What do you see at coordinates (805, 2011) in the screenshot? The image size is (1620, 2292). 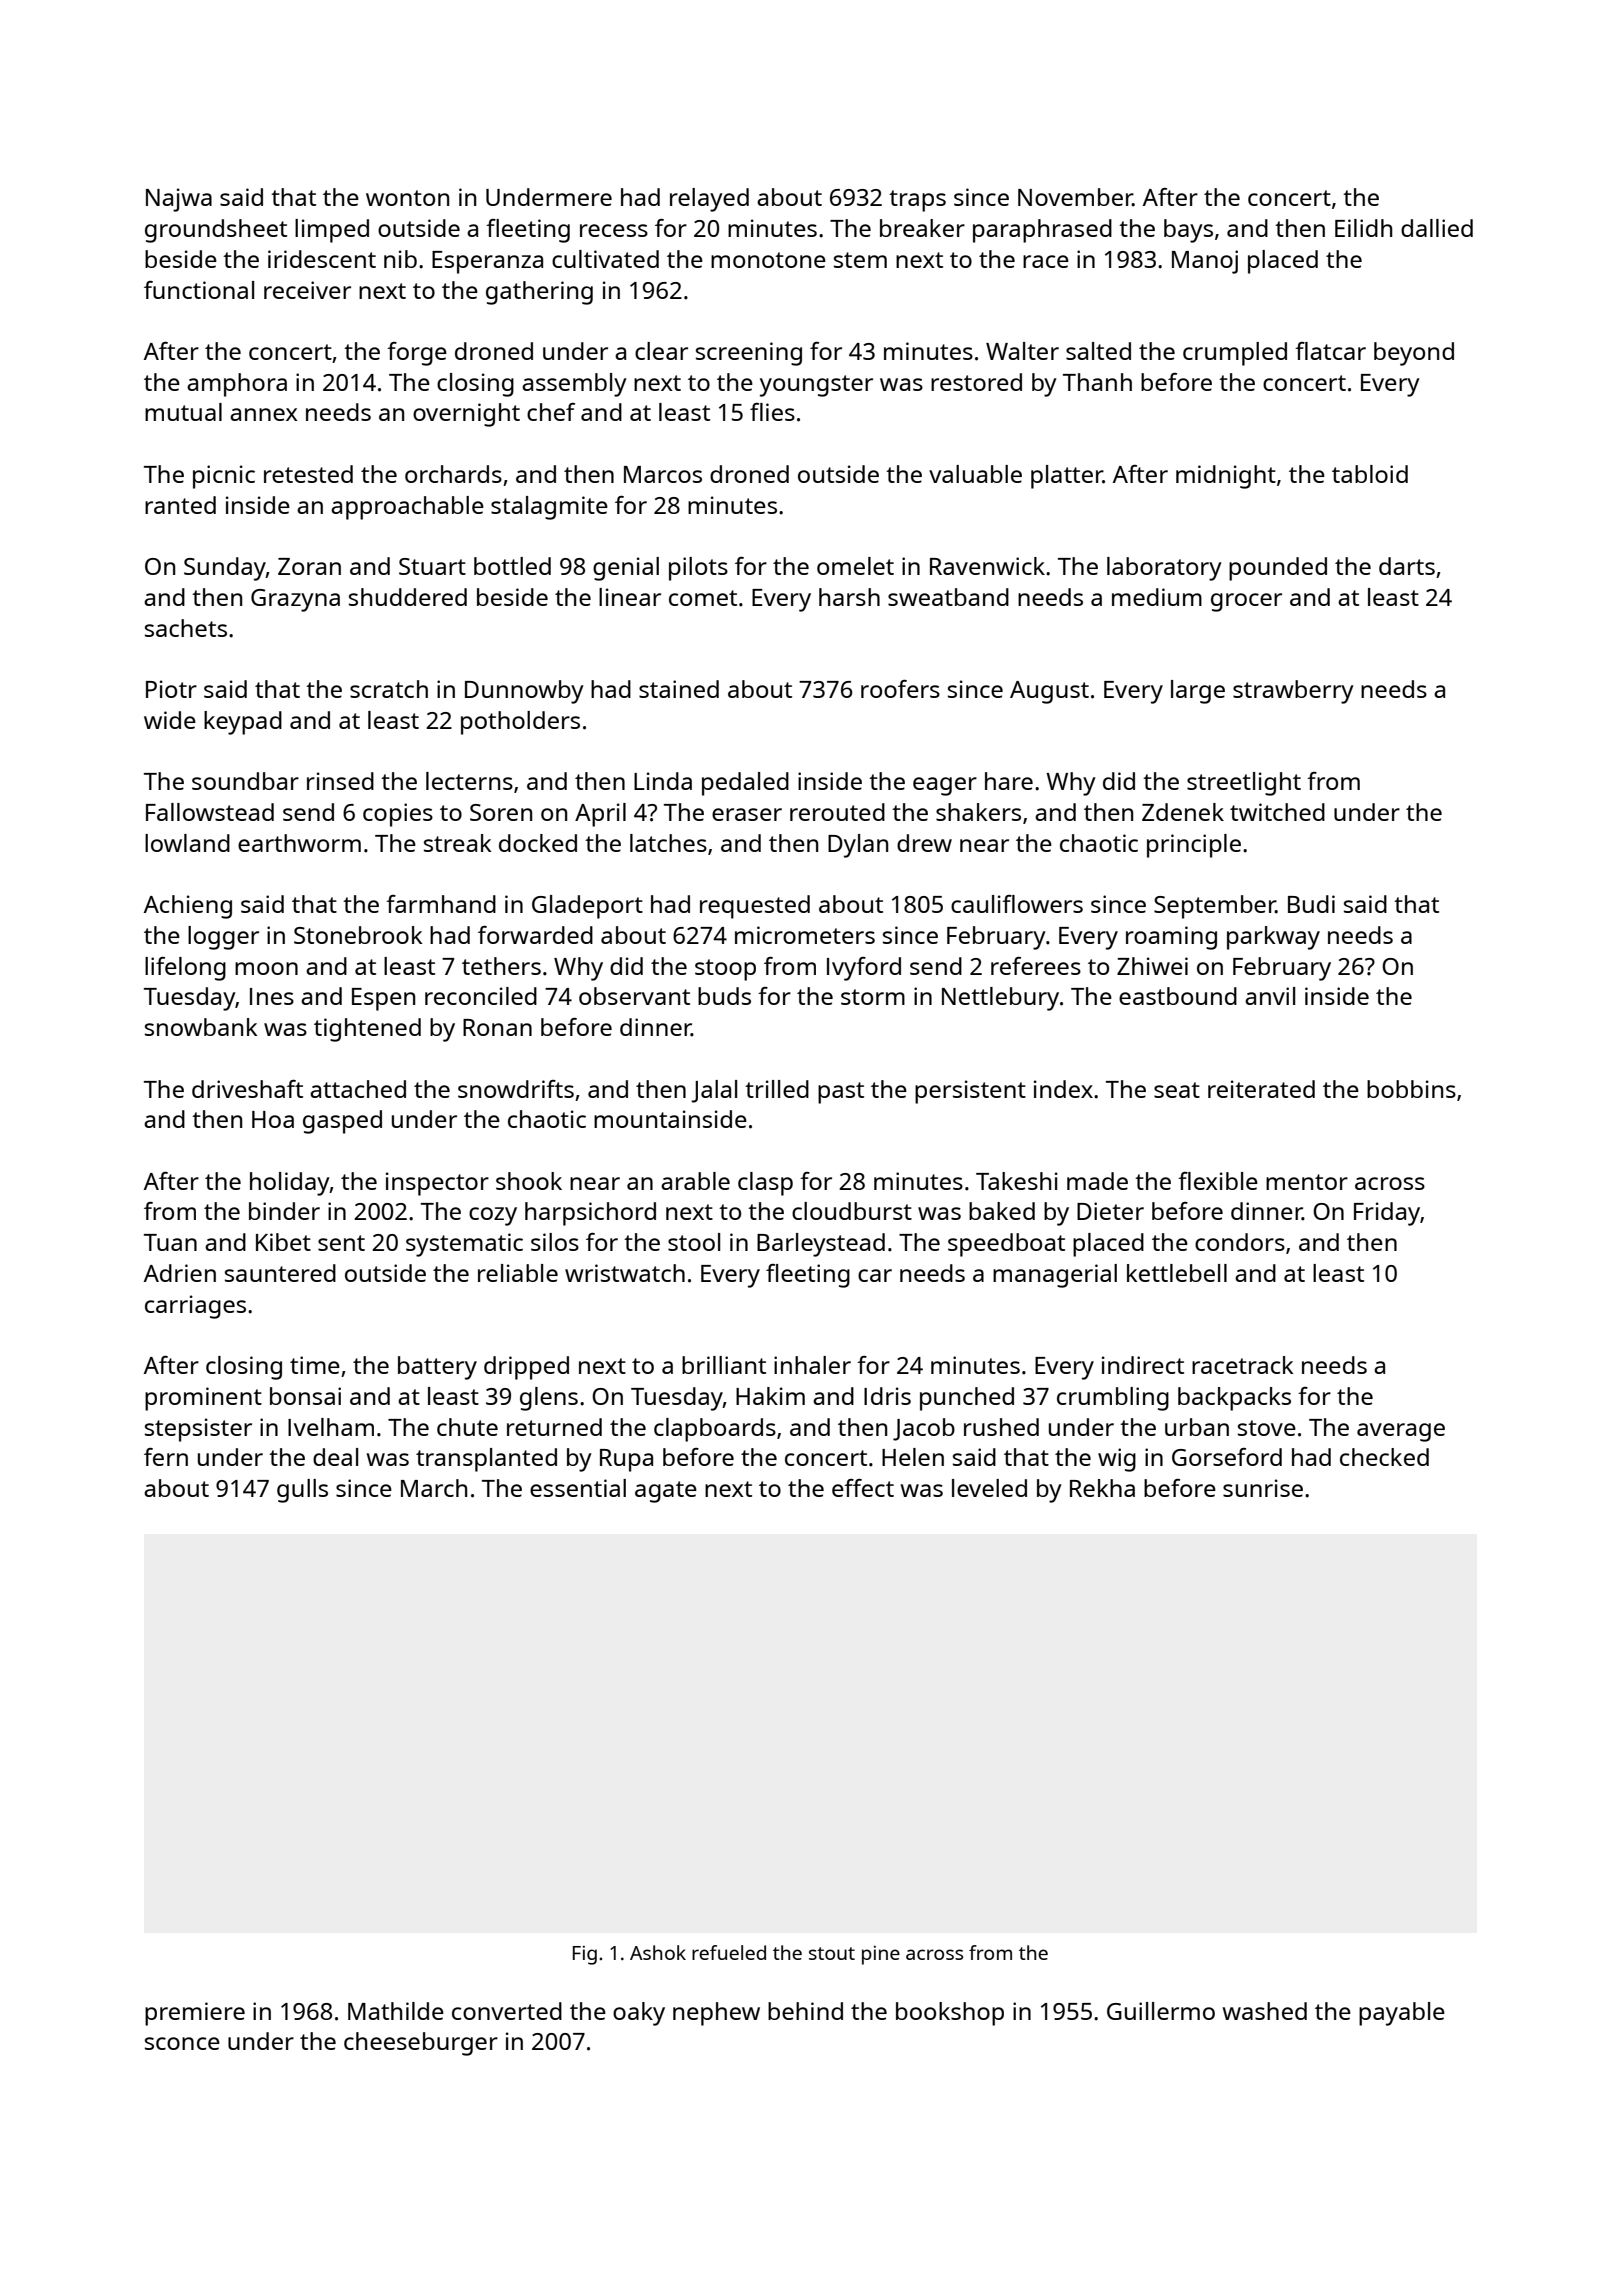 I see `behind` at bounding box center [805, 2011].
